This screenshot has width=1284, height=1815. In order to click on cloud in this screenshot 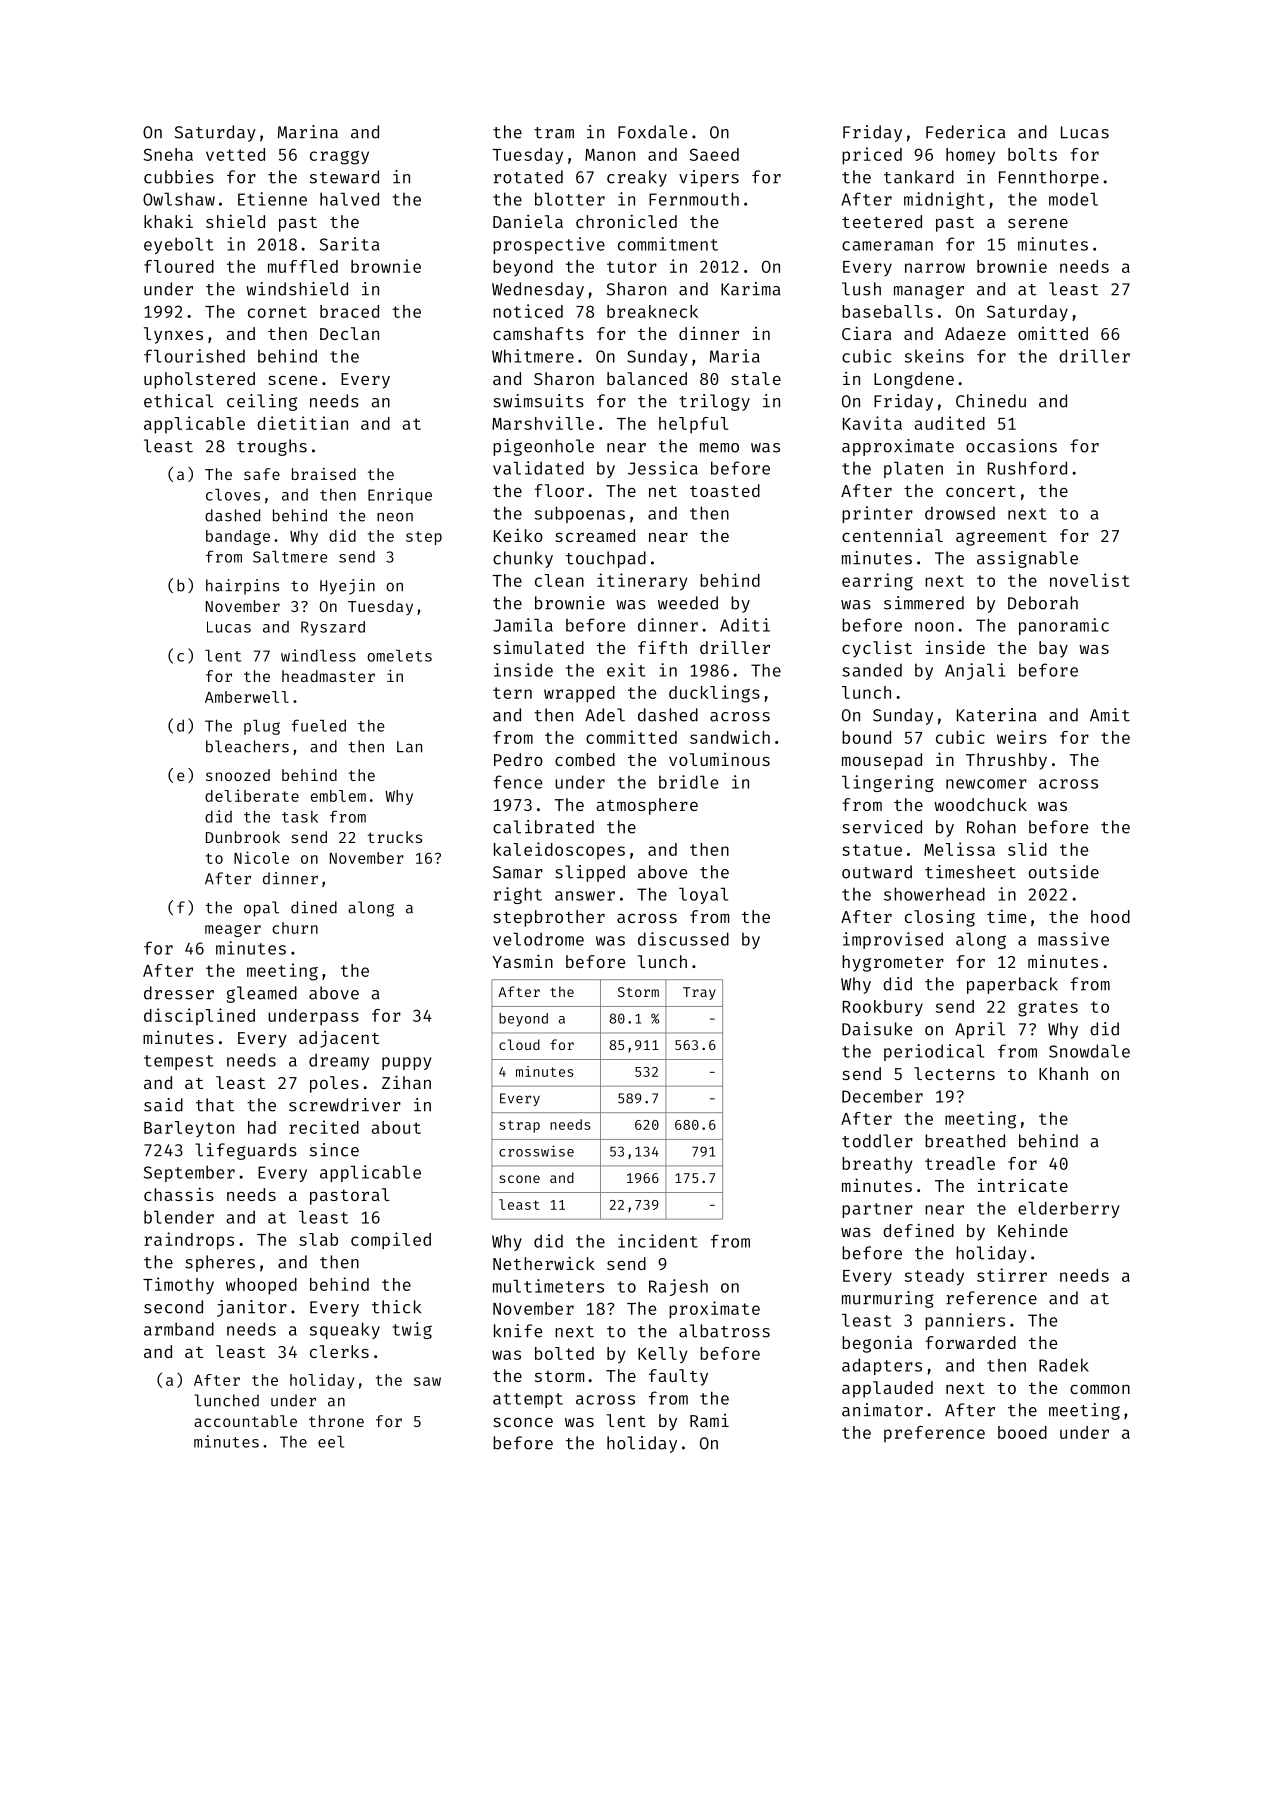, I will do `click(519, 1044)`.
